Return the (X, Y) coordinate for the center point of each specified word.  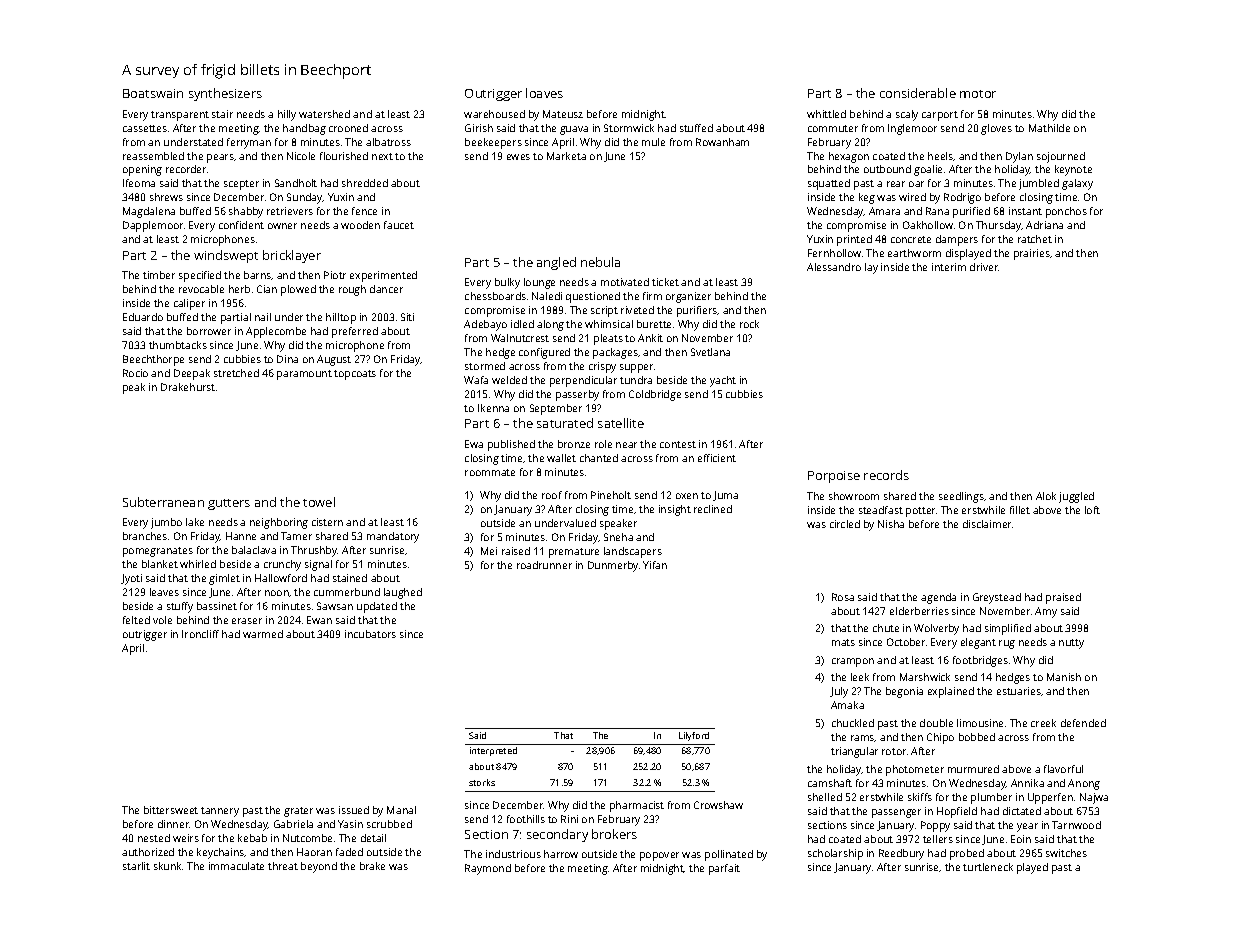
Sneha (618, 537)
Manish (1064, 677)
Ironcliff (200, 634)
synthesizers (225, 94)
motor (978, 94)
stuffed (696, 128)
